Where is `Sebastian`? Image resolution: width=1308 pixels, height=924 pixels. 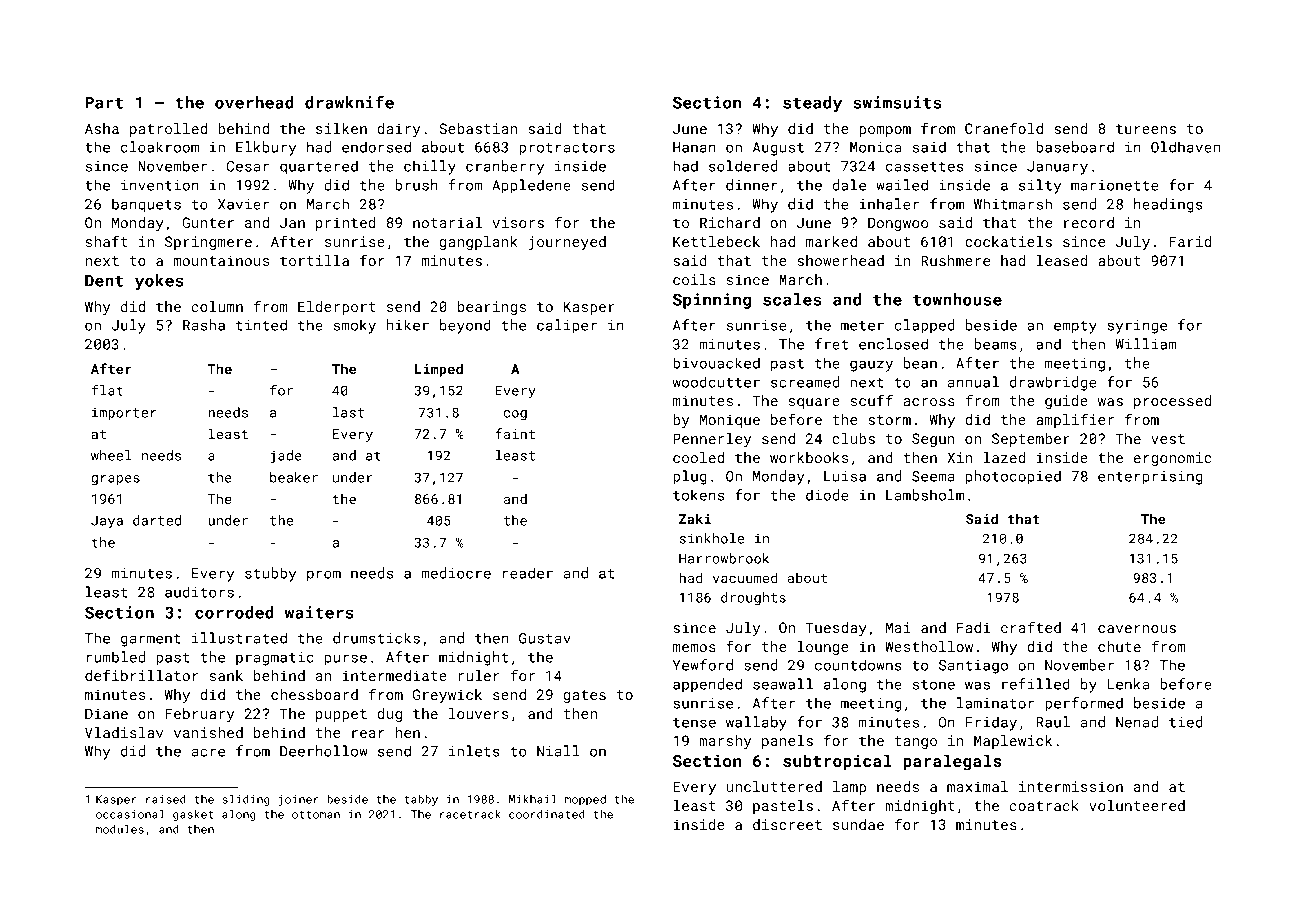 Sebastian is located at coordinates (478, 128).
